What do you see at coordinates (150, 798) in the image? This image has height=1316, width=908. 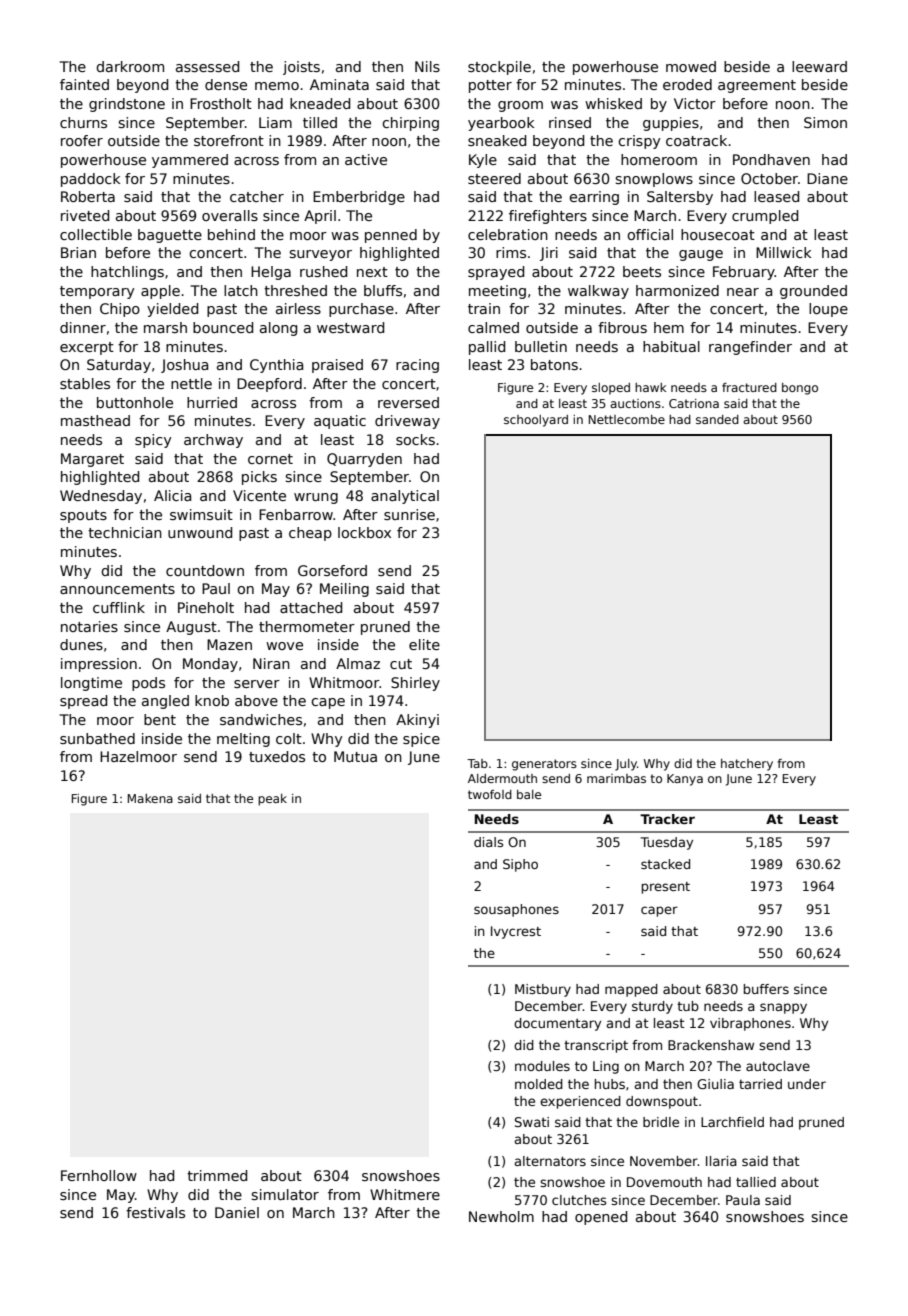 I see `Makena` at bounding box center [150, 798].
